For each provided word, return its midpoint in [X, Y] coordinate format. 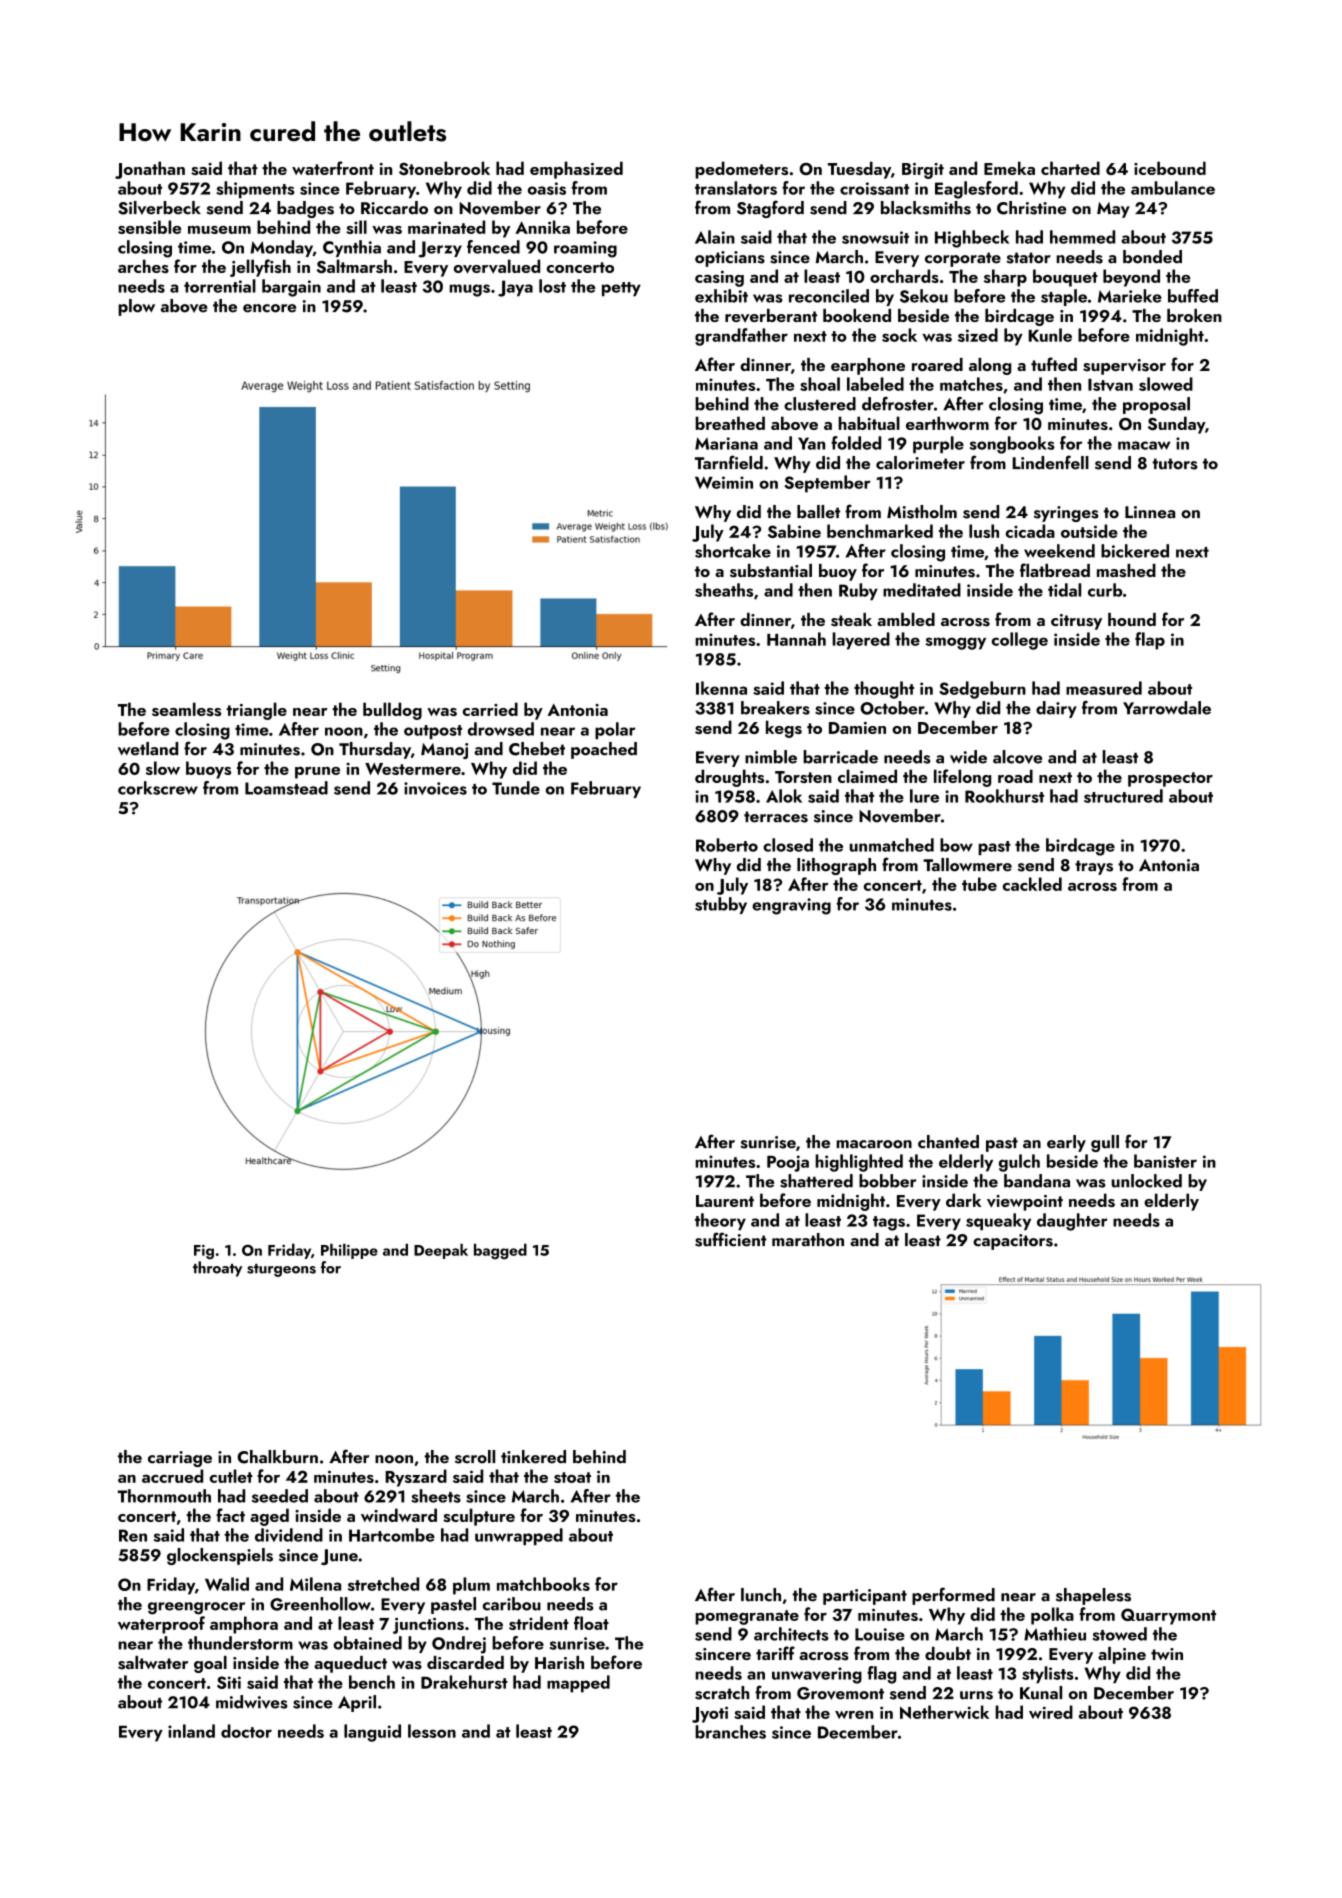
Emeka [1009, 168]
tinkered [533, 1457]
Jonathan [150, 170]
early [1066, 1143]
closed [788, 845]
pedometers [741, 170]
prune [317, 772]
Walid [227, 1584]
